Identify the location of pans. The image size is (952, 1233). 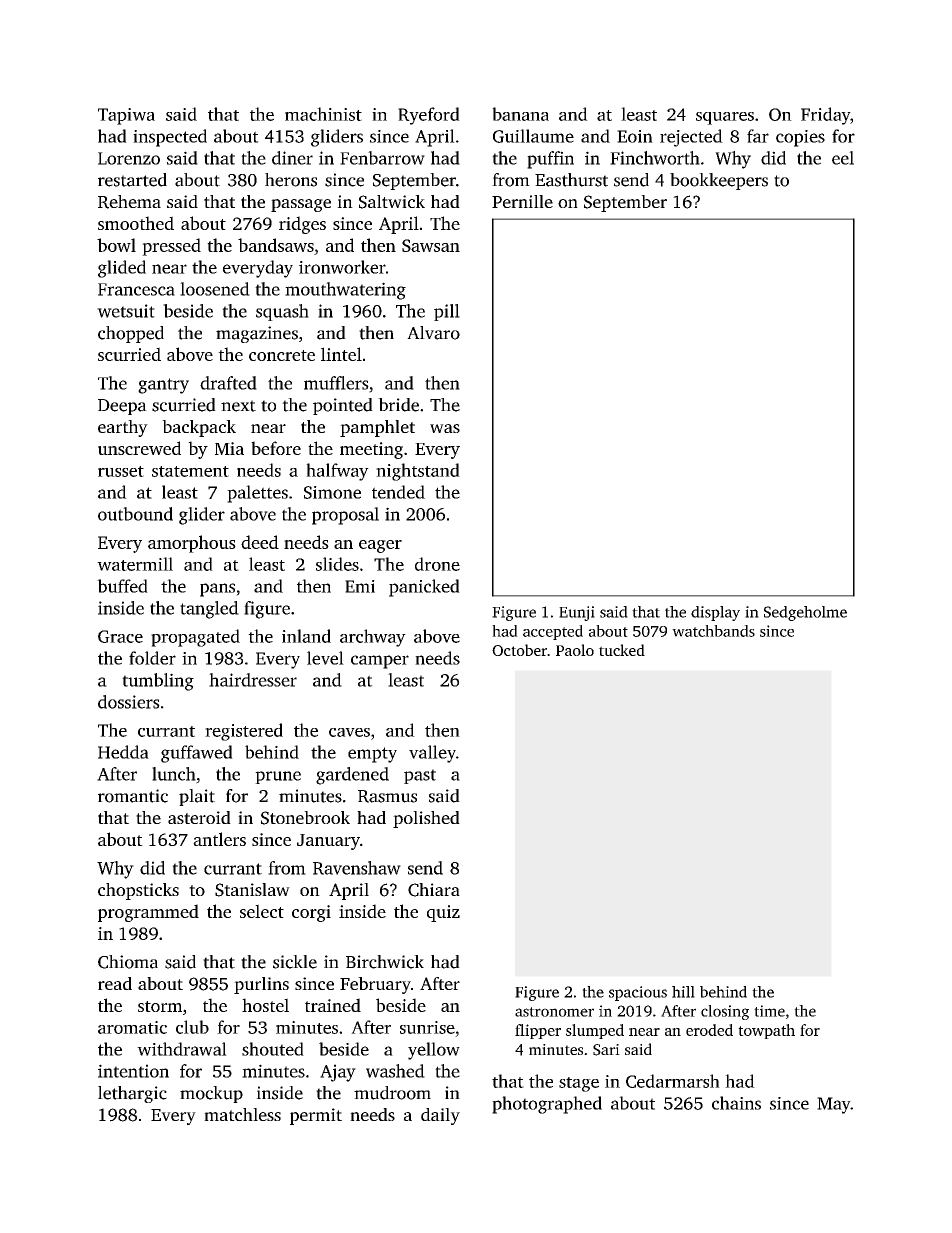
(217, 590).
